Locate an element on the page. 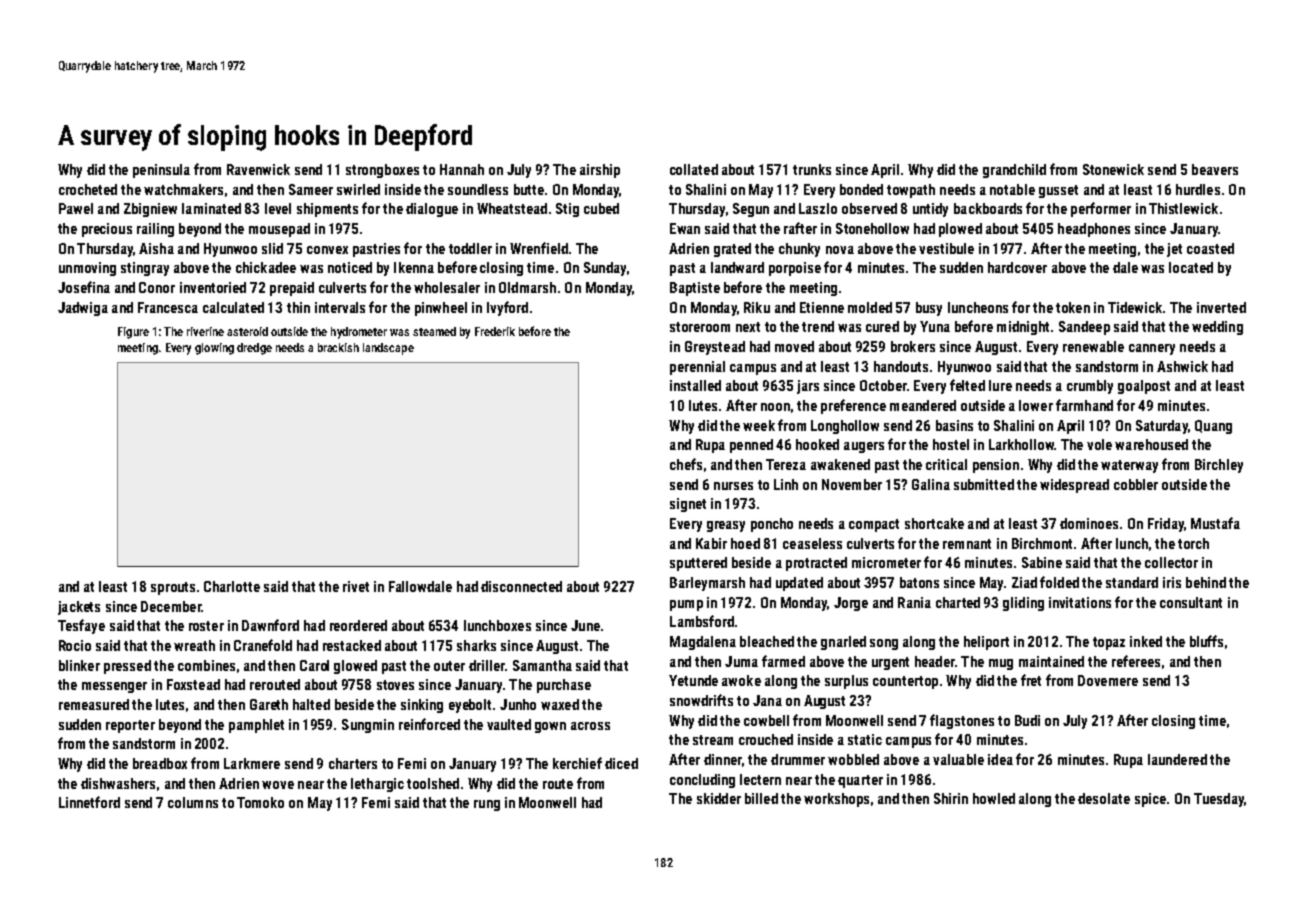 The width and height of the image is (1308, 924). Jana is located at coordinates (767, 700).
